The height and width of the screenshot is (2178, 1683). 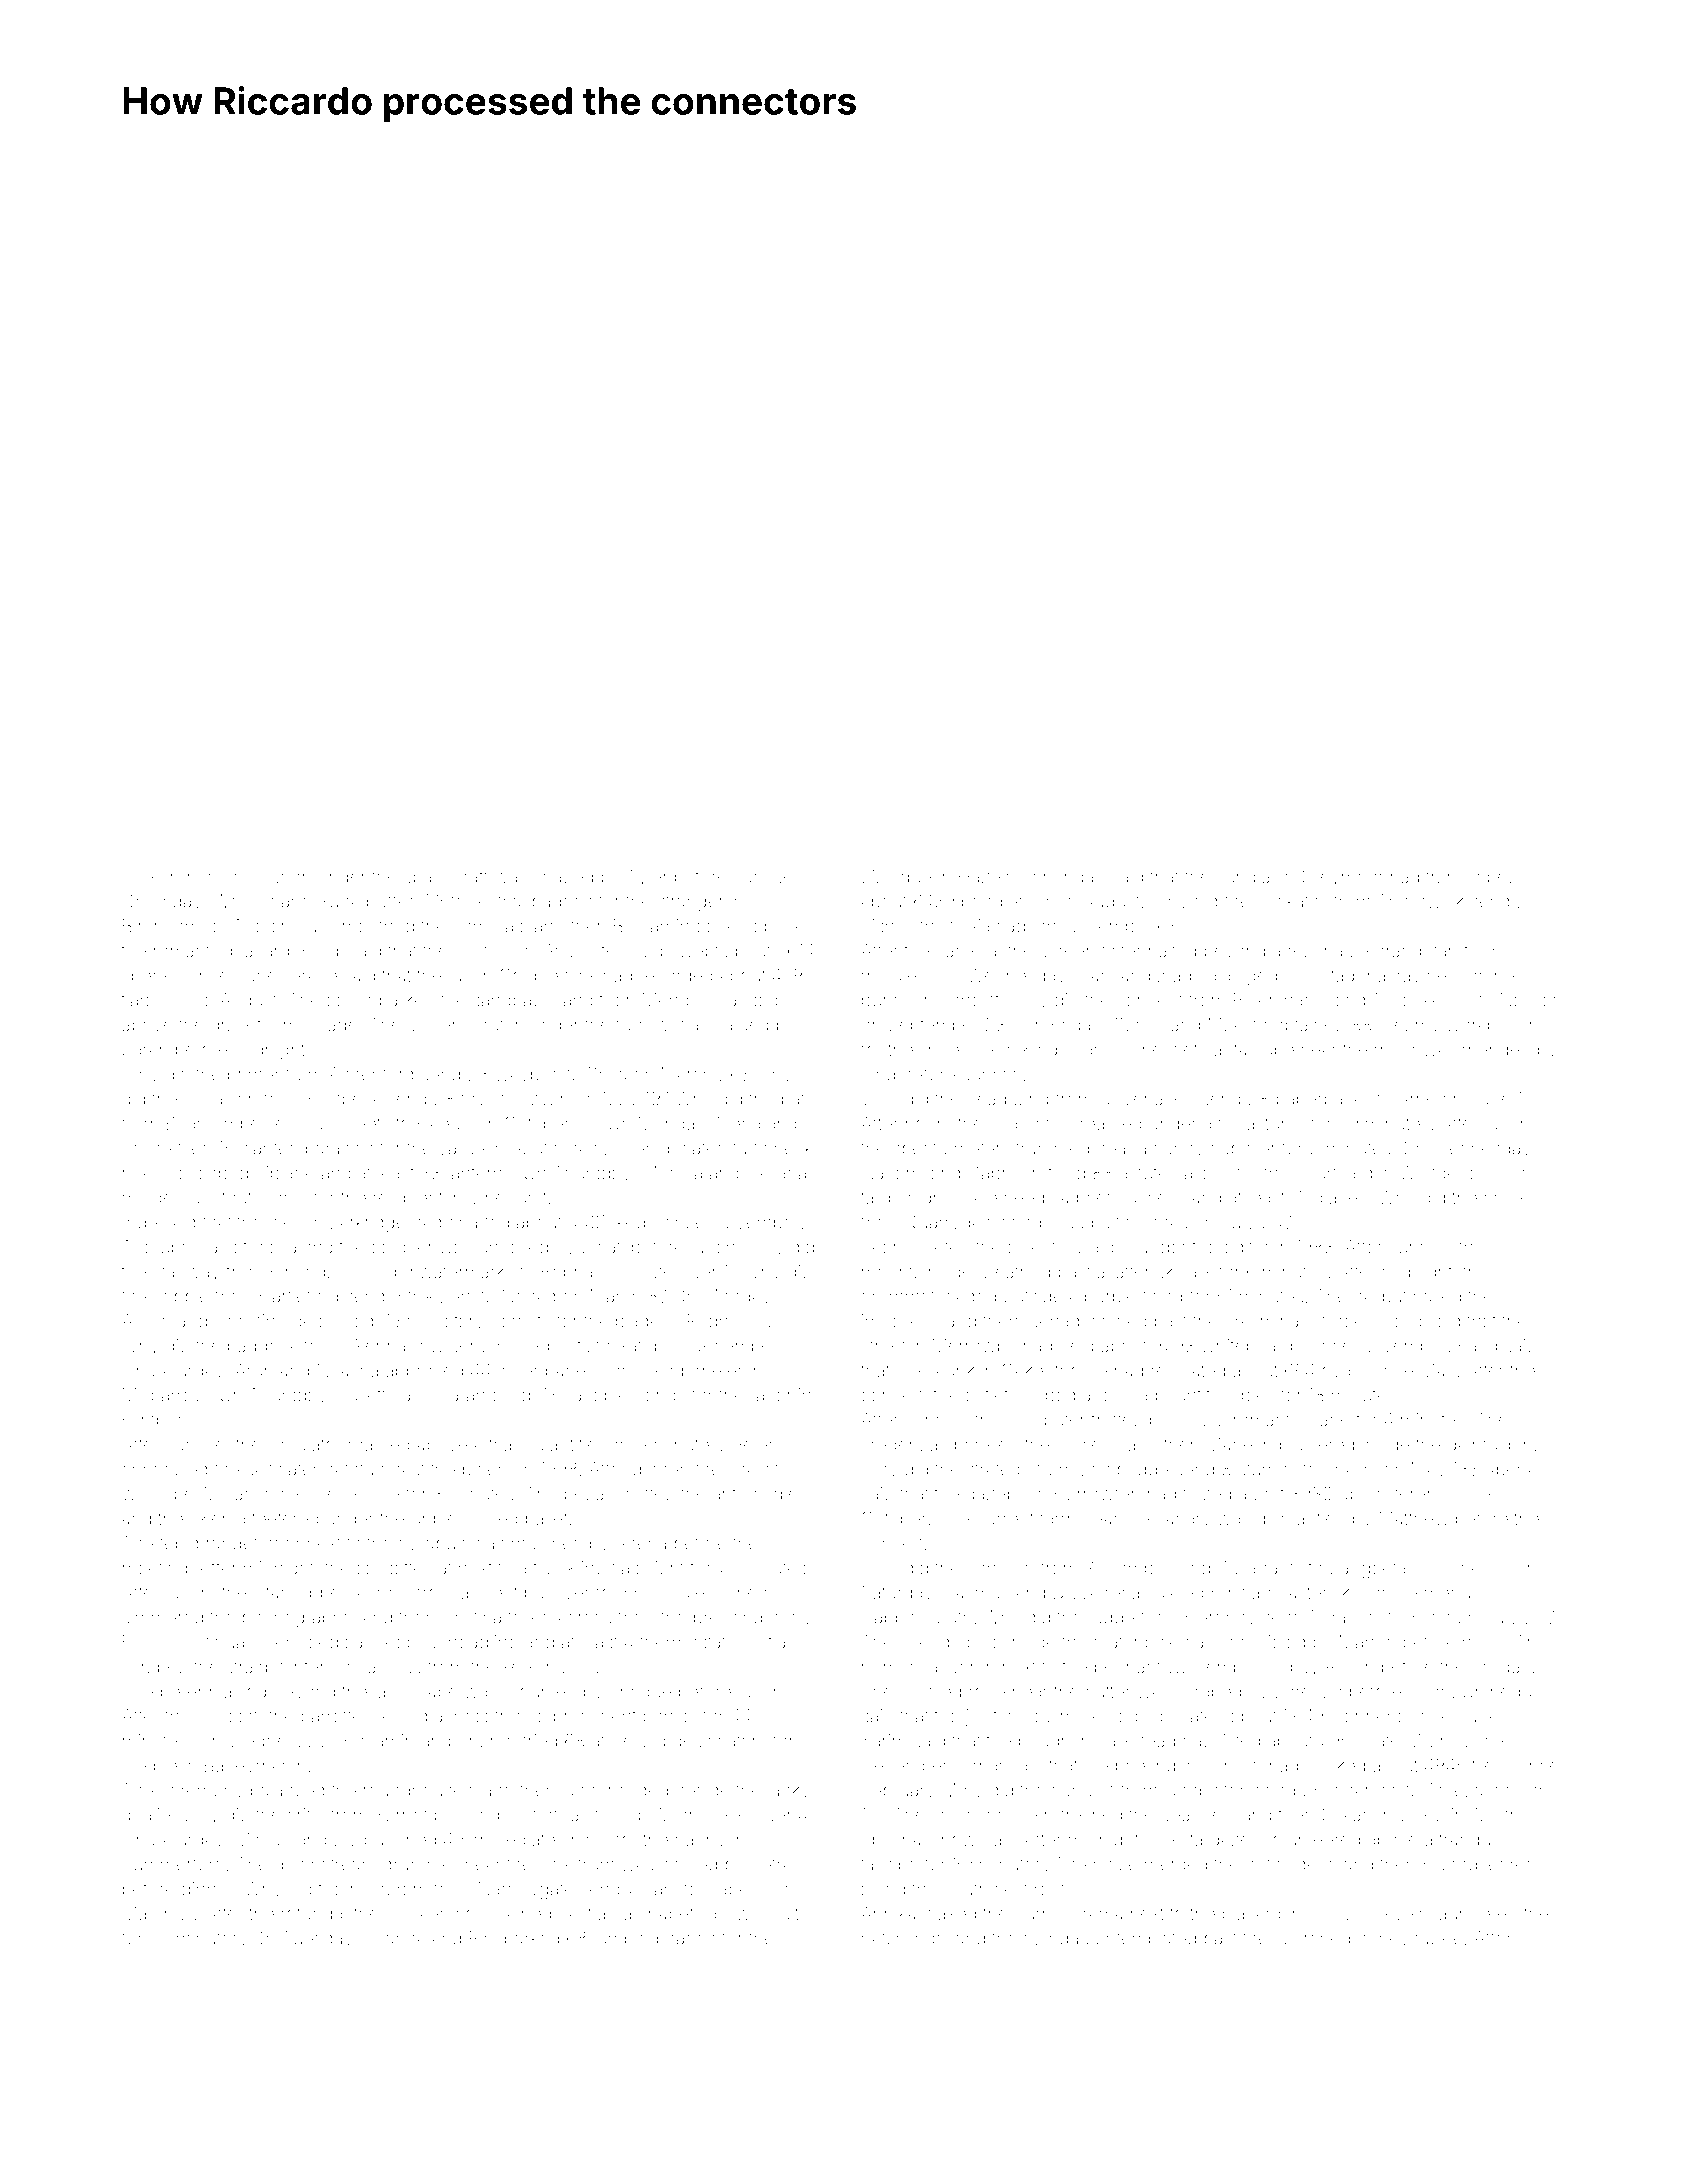 What do you see at coordinates (896, 878) in the screenshot?
I see `dialogue` at bounding box center [896, 878].
